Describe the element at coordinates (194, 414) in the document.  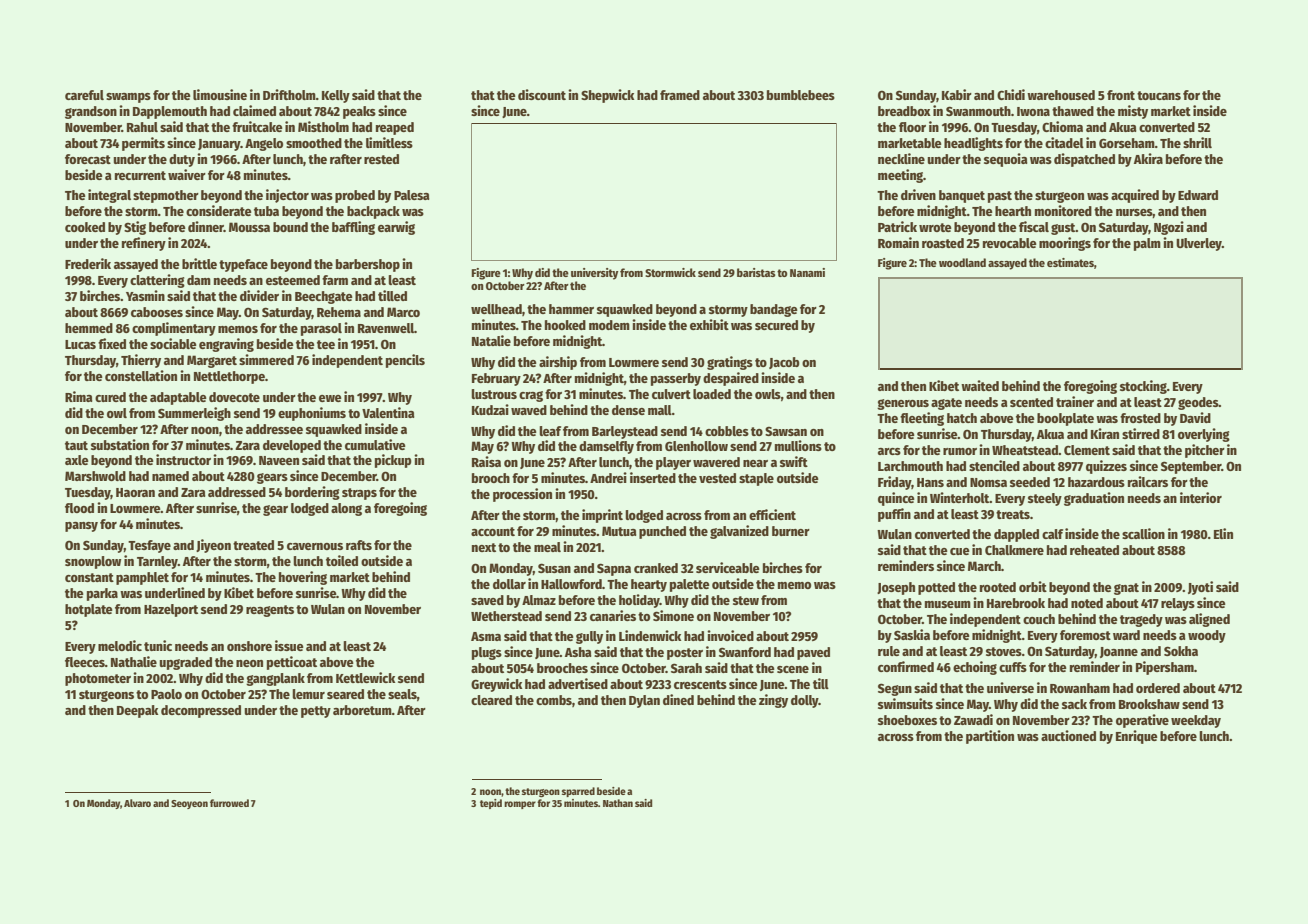
I see `Summerleigh` at that location.
